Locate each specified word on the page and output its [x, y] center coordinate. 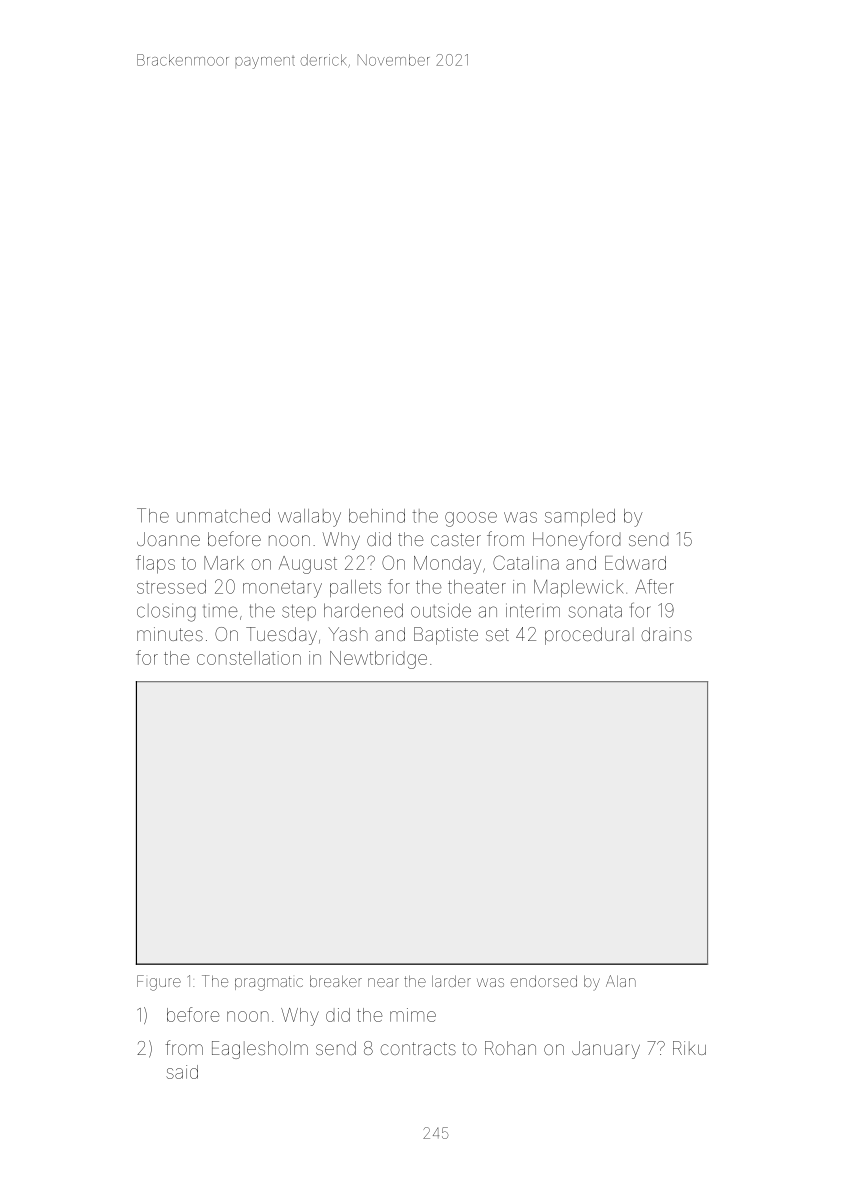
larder [451, 981]
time [220, 611]
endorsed [544, 981]
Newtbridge [378, 660]
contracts [418, 1048]
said [182, 1072]
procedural [589, 636]
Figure [159, 983]
